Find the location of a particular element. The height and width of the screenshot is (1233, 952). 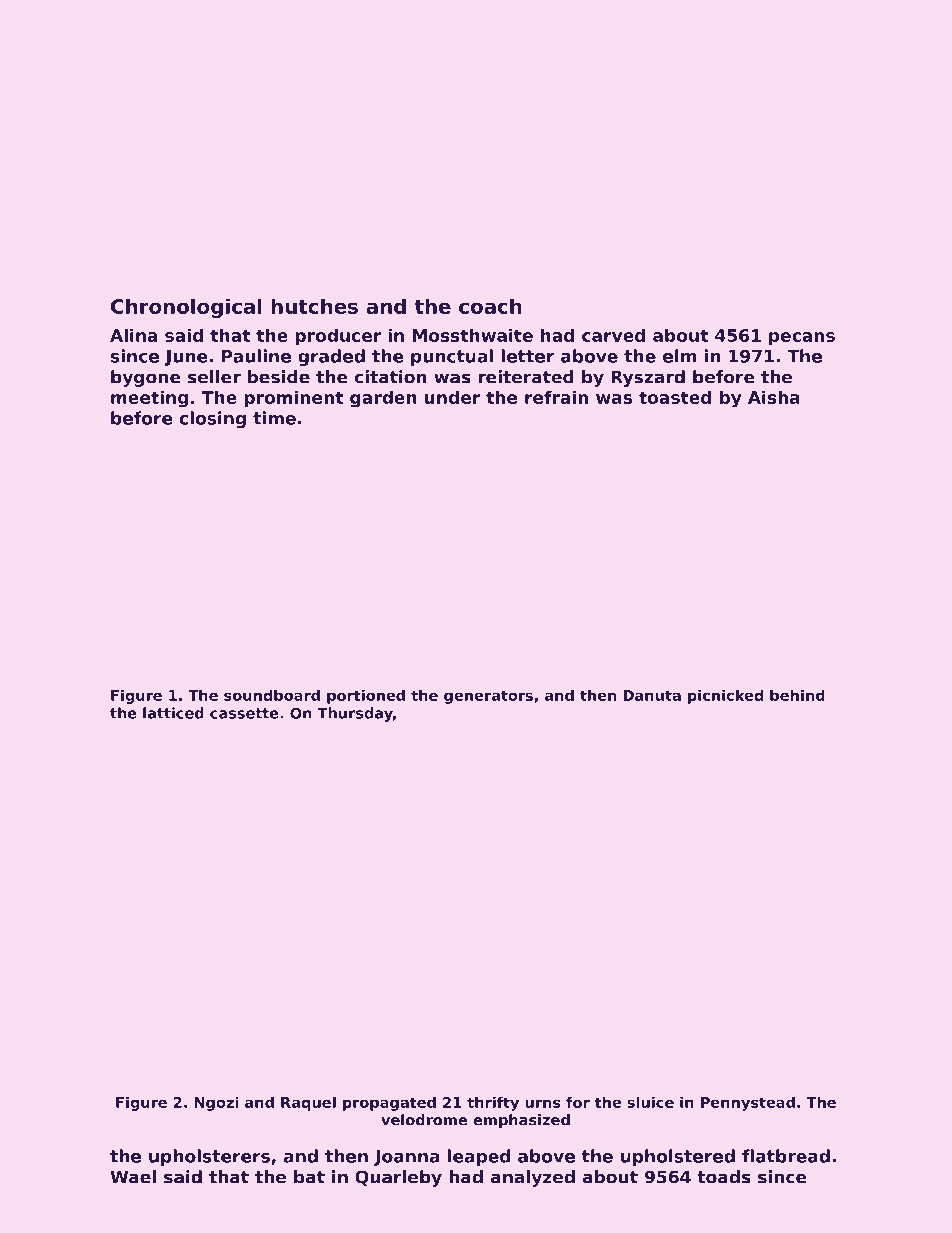

soundboard is located at coordinates (272, 695).
